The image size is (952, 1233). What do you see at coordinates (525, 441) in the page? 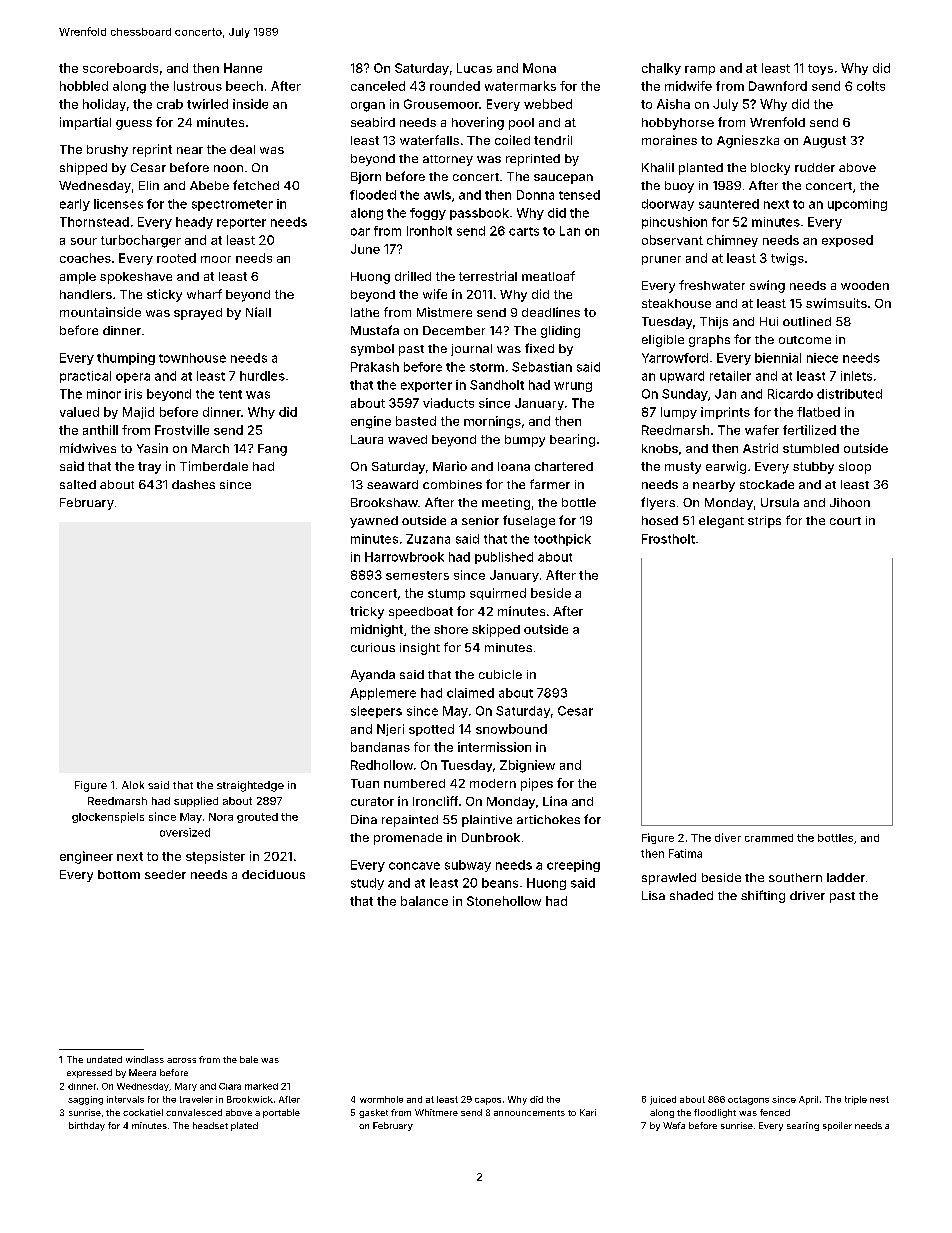
I see `bumpy` at bounding box center [525, 441].
